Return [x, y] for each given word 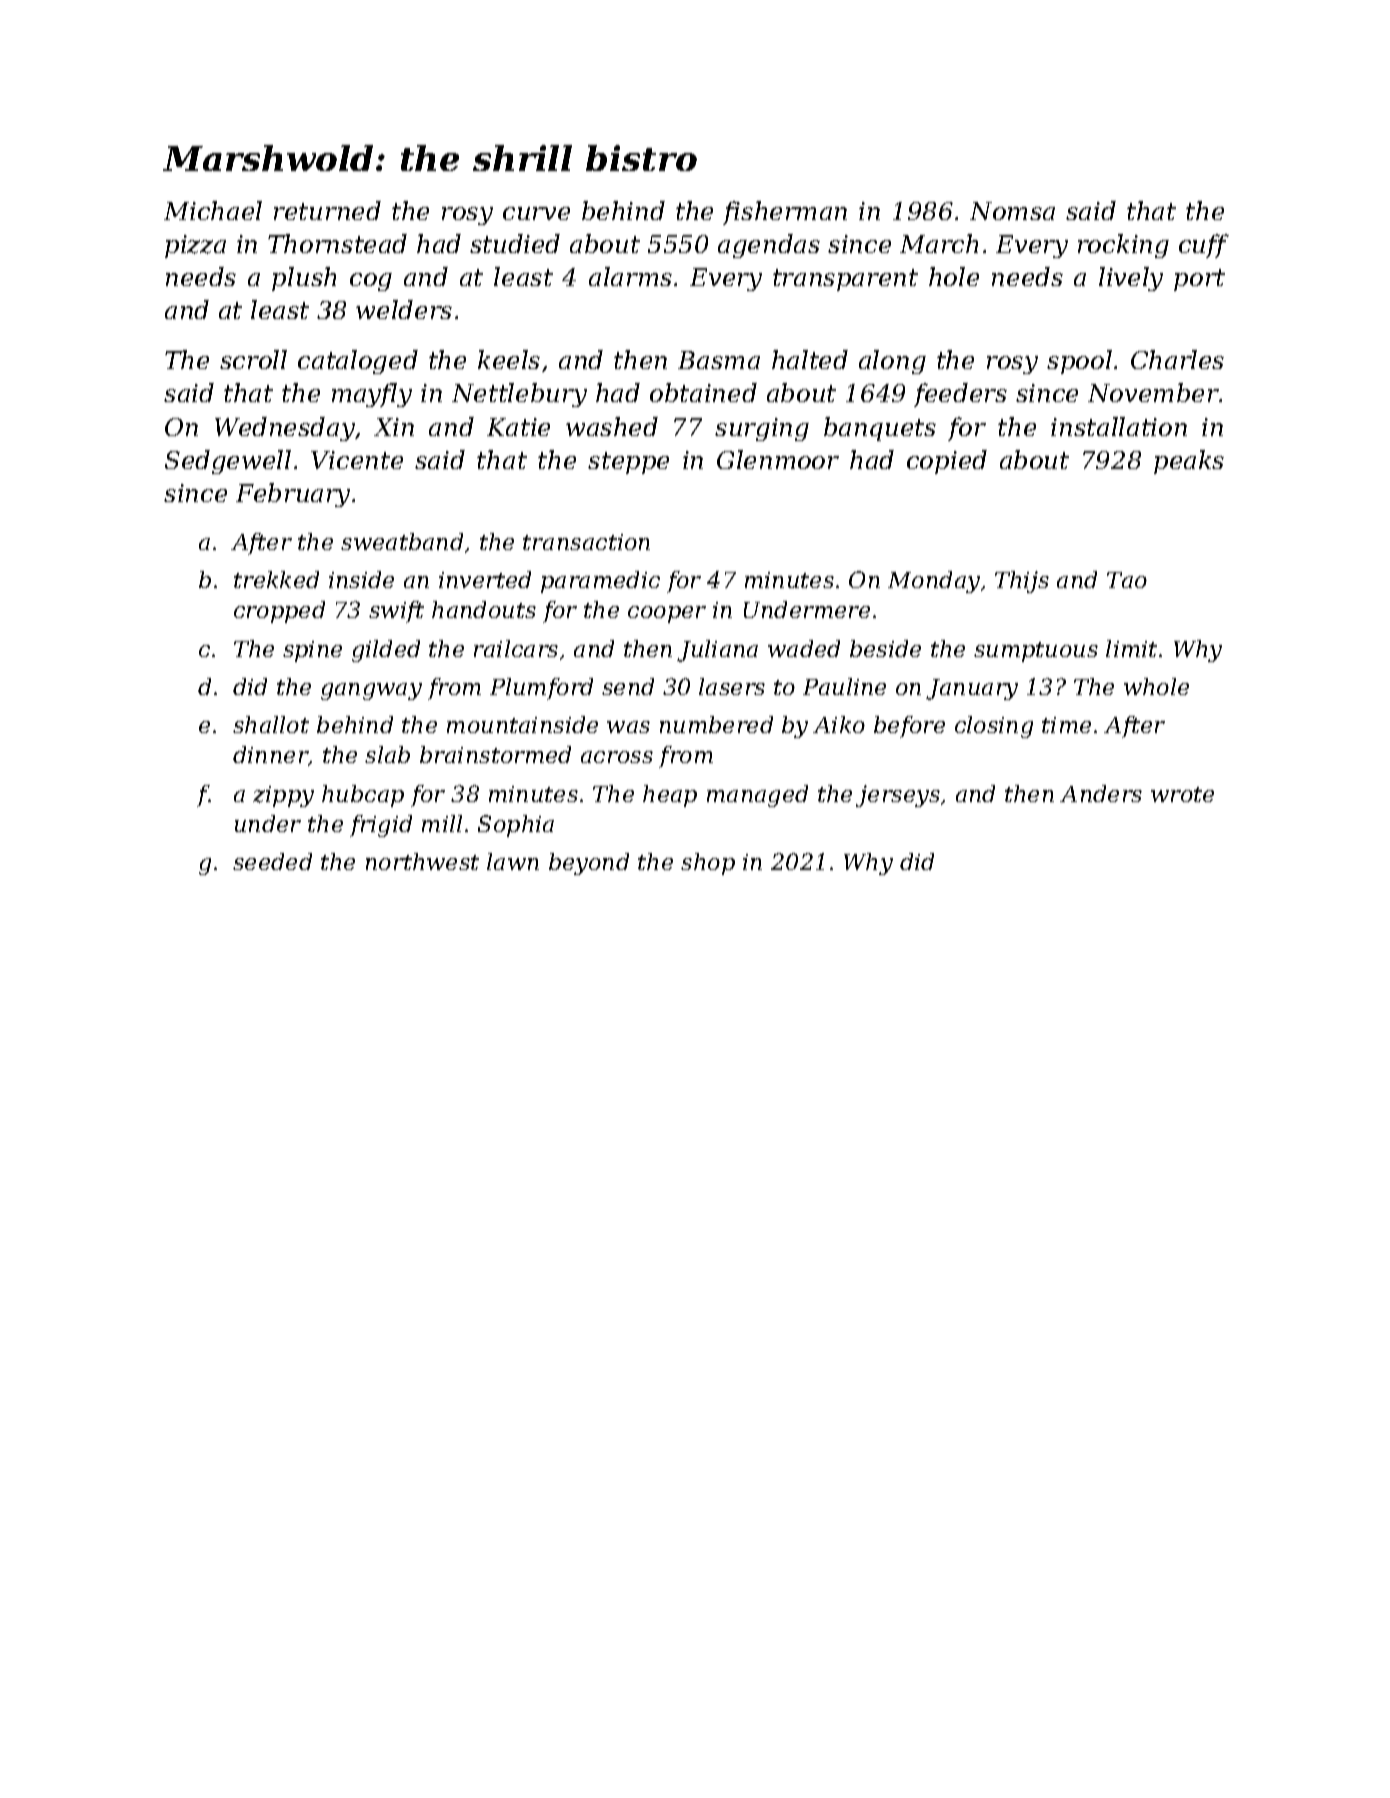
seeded [272, 861]
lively [1131, 279]
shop [708, 864]
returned [327, 210]
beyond [589, 864]
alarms [630, 276]
